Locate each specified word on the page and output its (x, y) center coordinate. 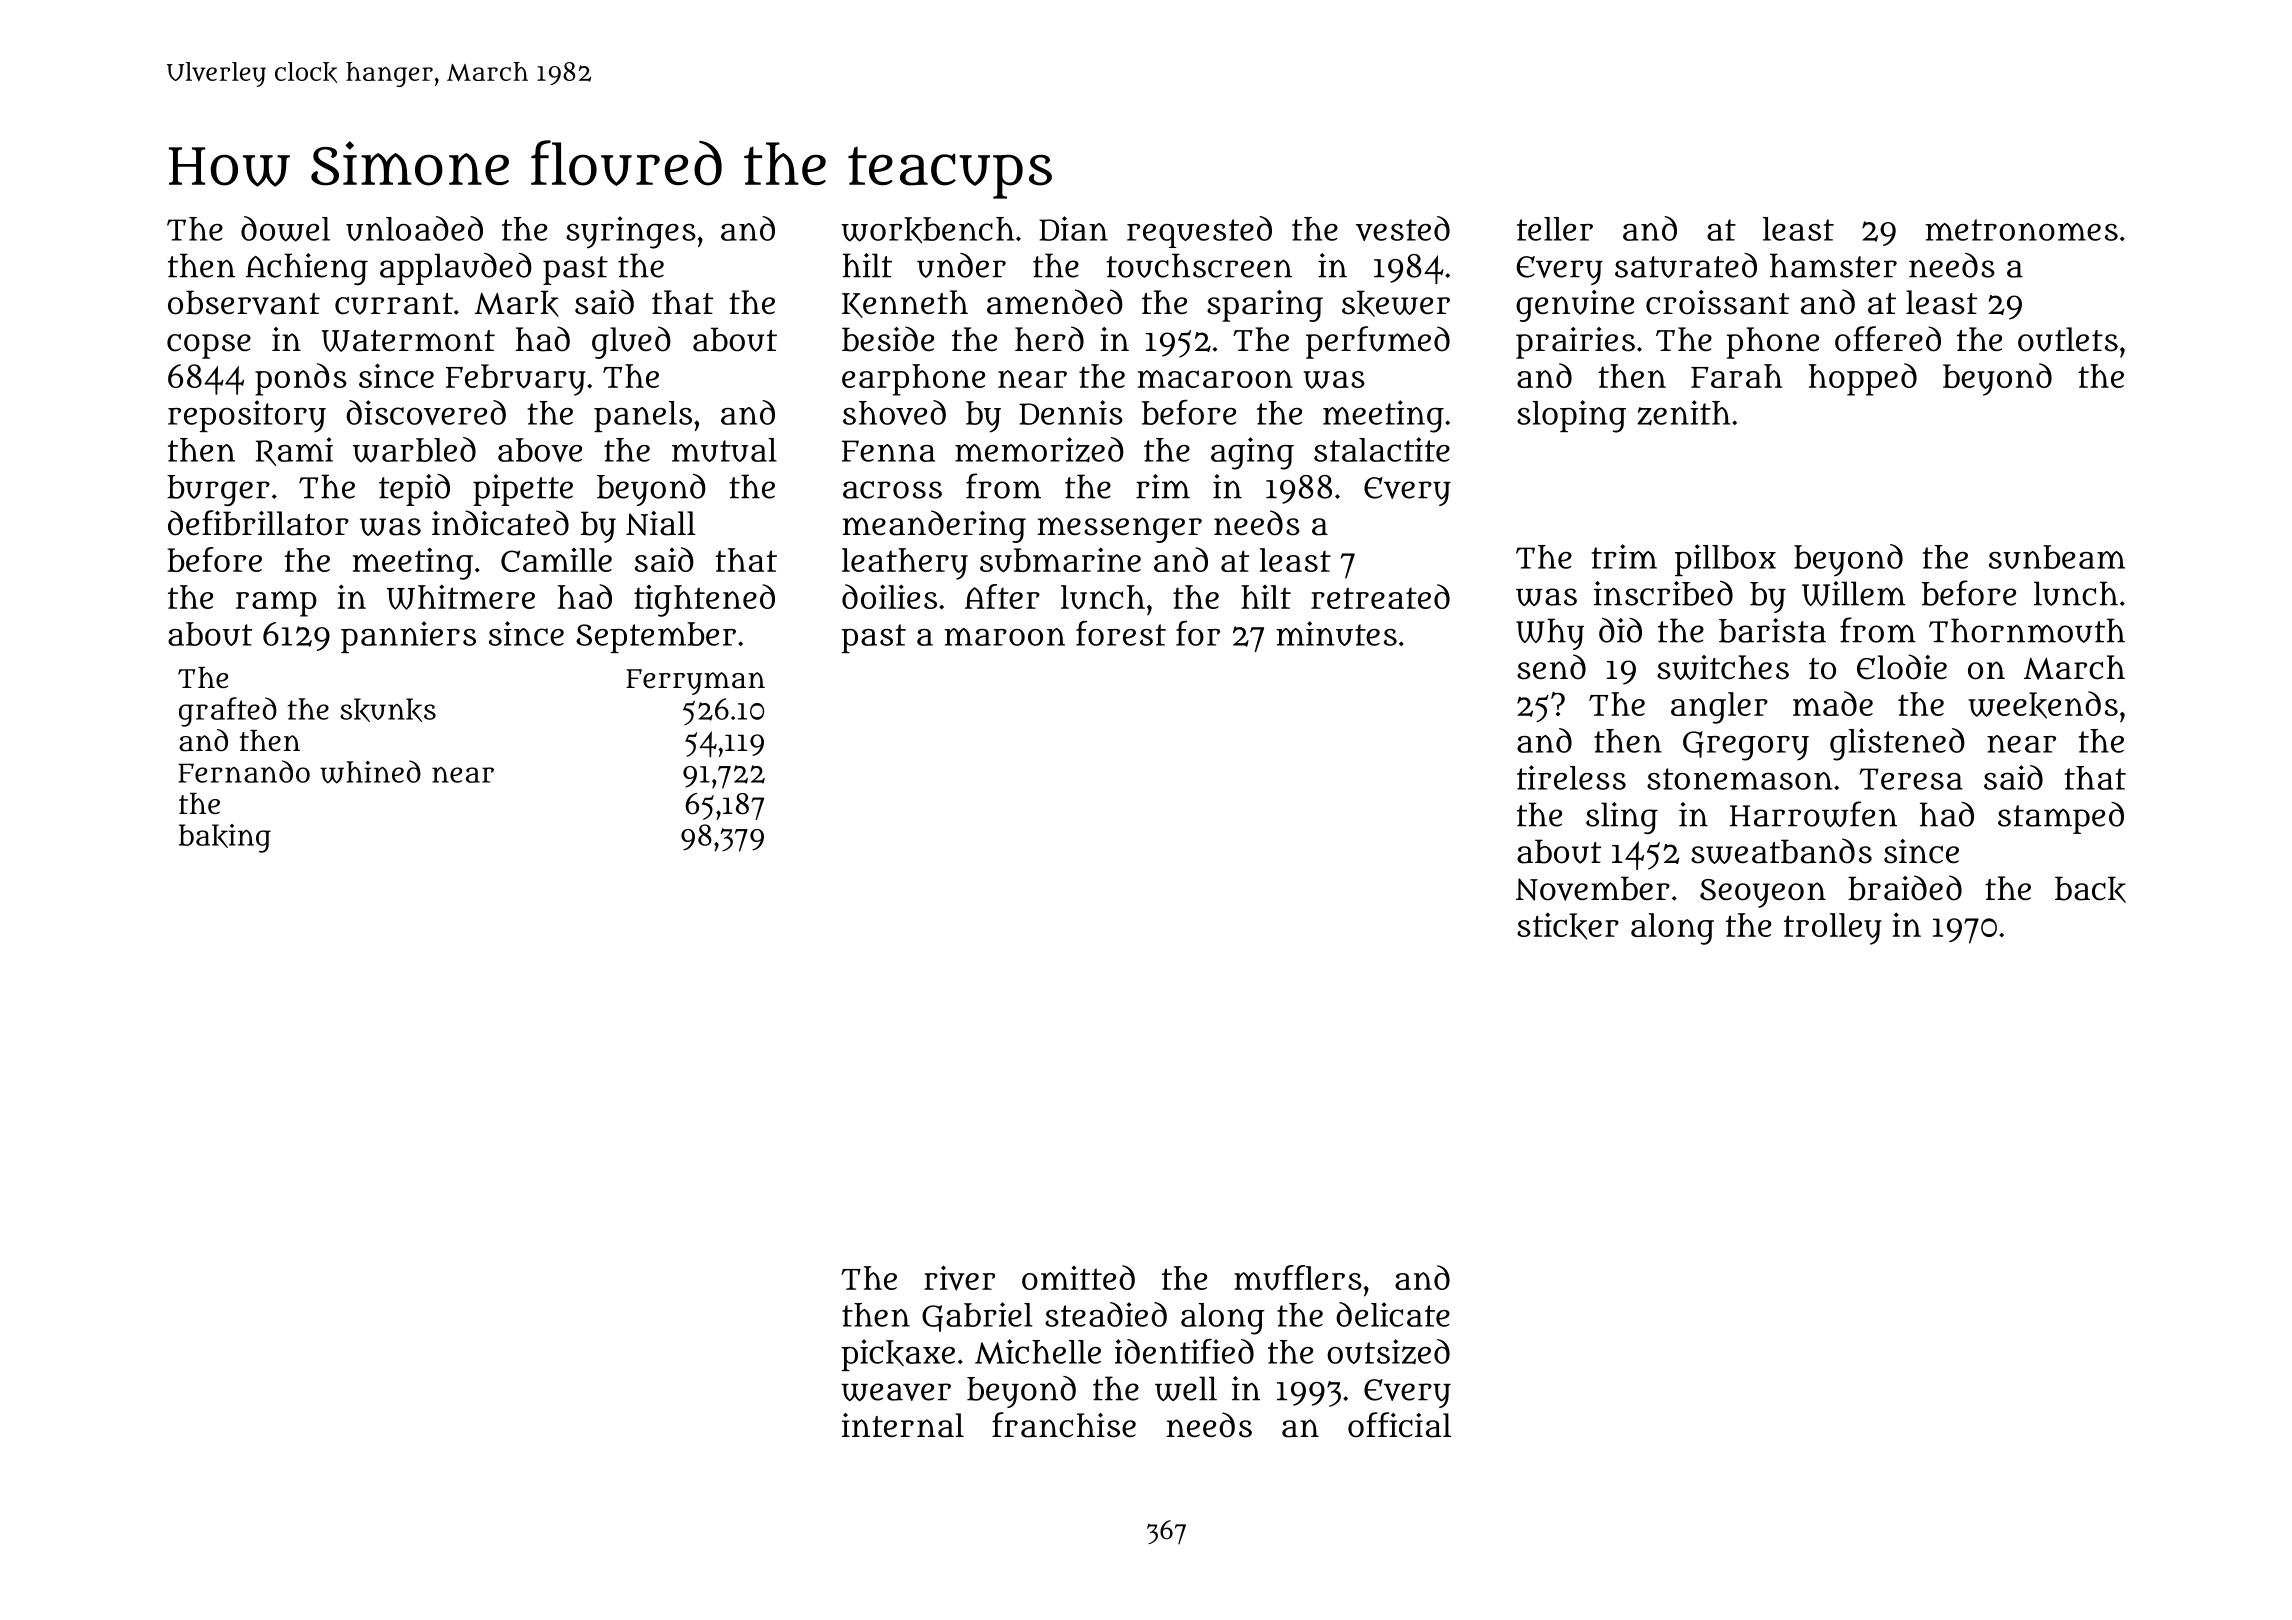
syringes (631, 232)
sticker (1568, 926)
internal (903, 1425)
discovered (426, 412)
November (1593, 888)
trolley (1833, 929)
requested (1199, 232)
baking (225, 838)
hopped (1863, 379)
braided (1905, 888)
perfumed (1378, 342)
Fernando (244, 771)
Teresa (1911, 779)
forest (1121, 633)
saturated (1686, 265)
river (959, 1278)
